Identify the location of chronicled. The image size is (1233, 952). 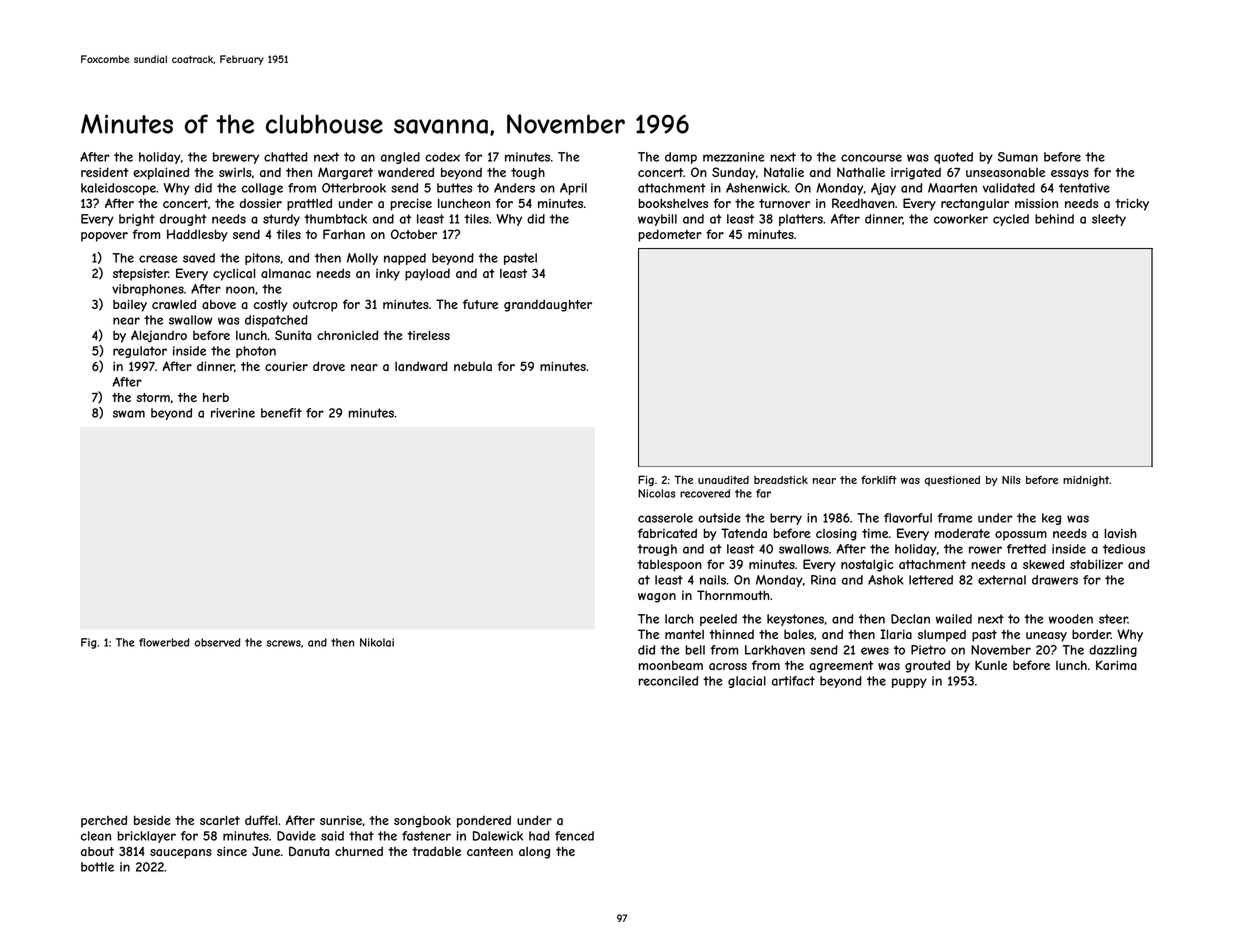
(347, 335).
